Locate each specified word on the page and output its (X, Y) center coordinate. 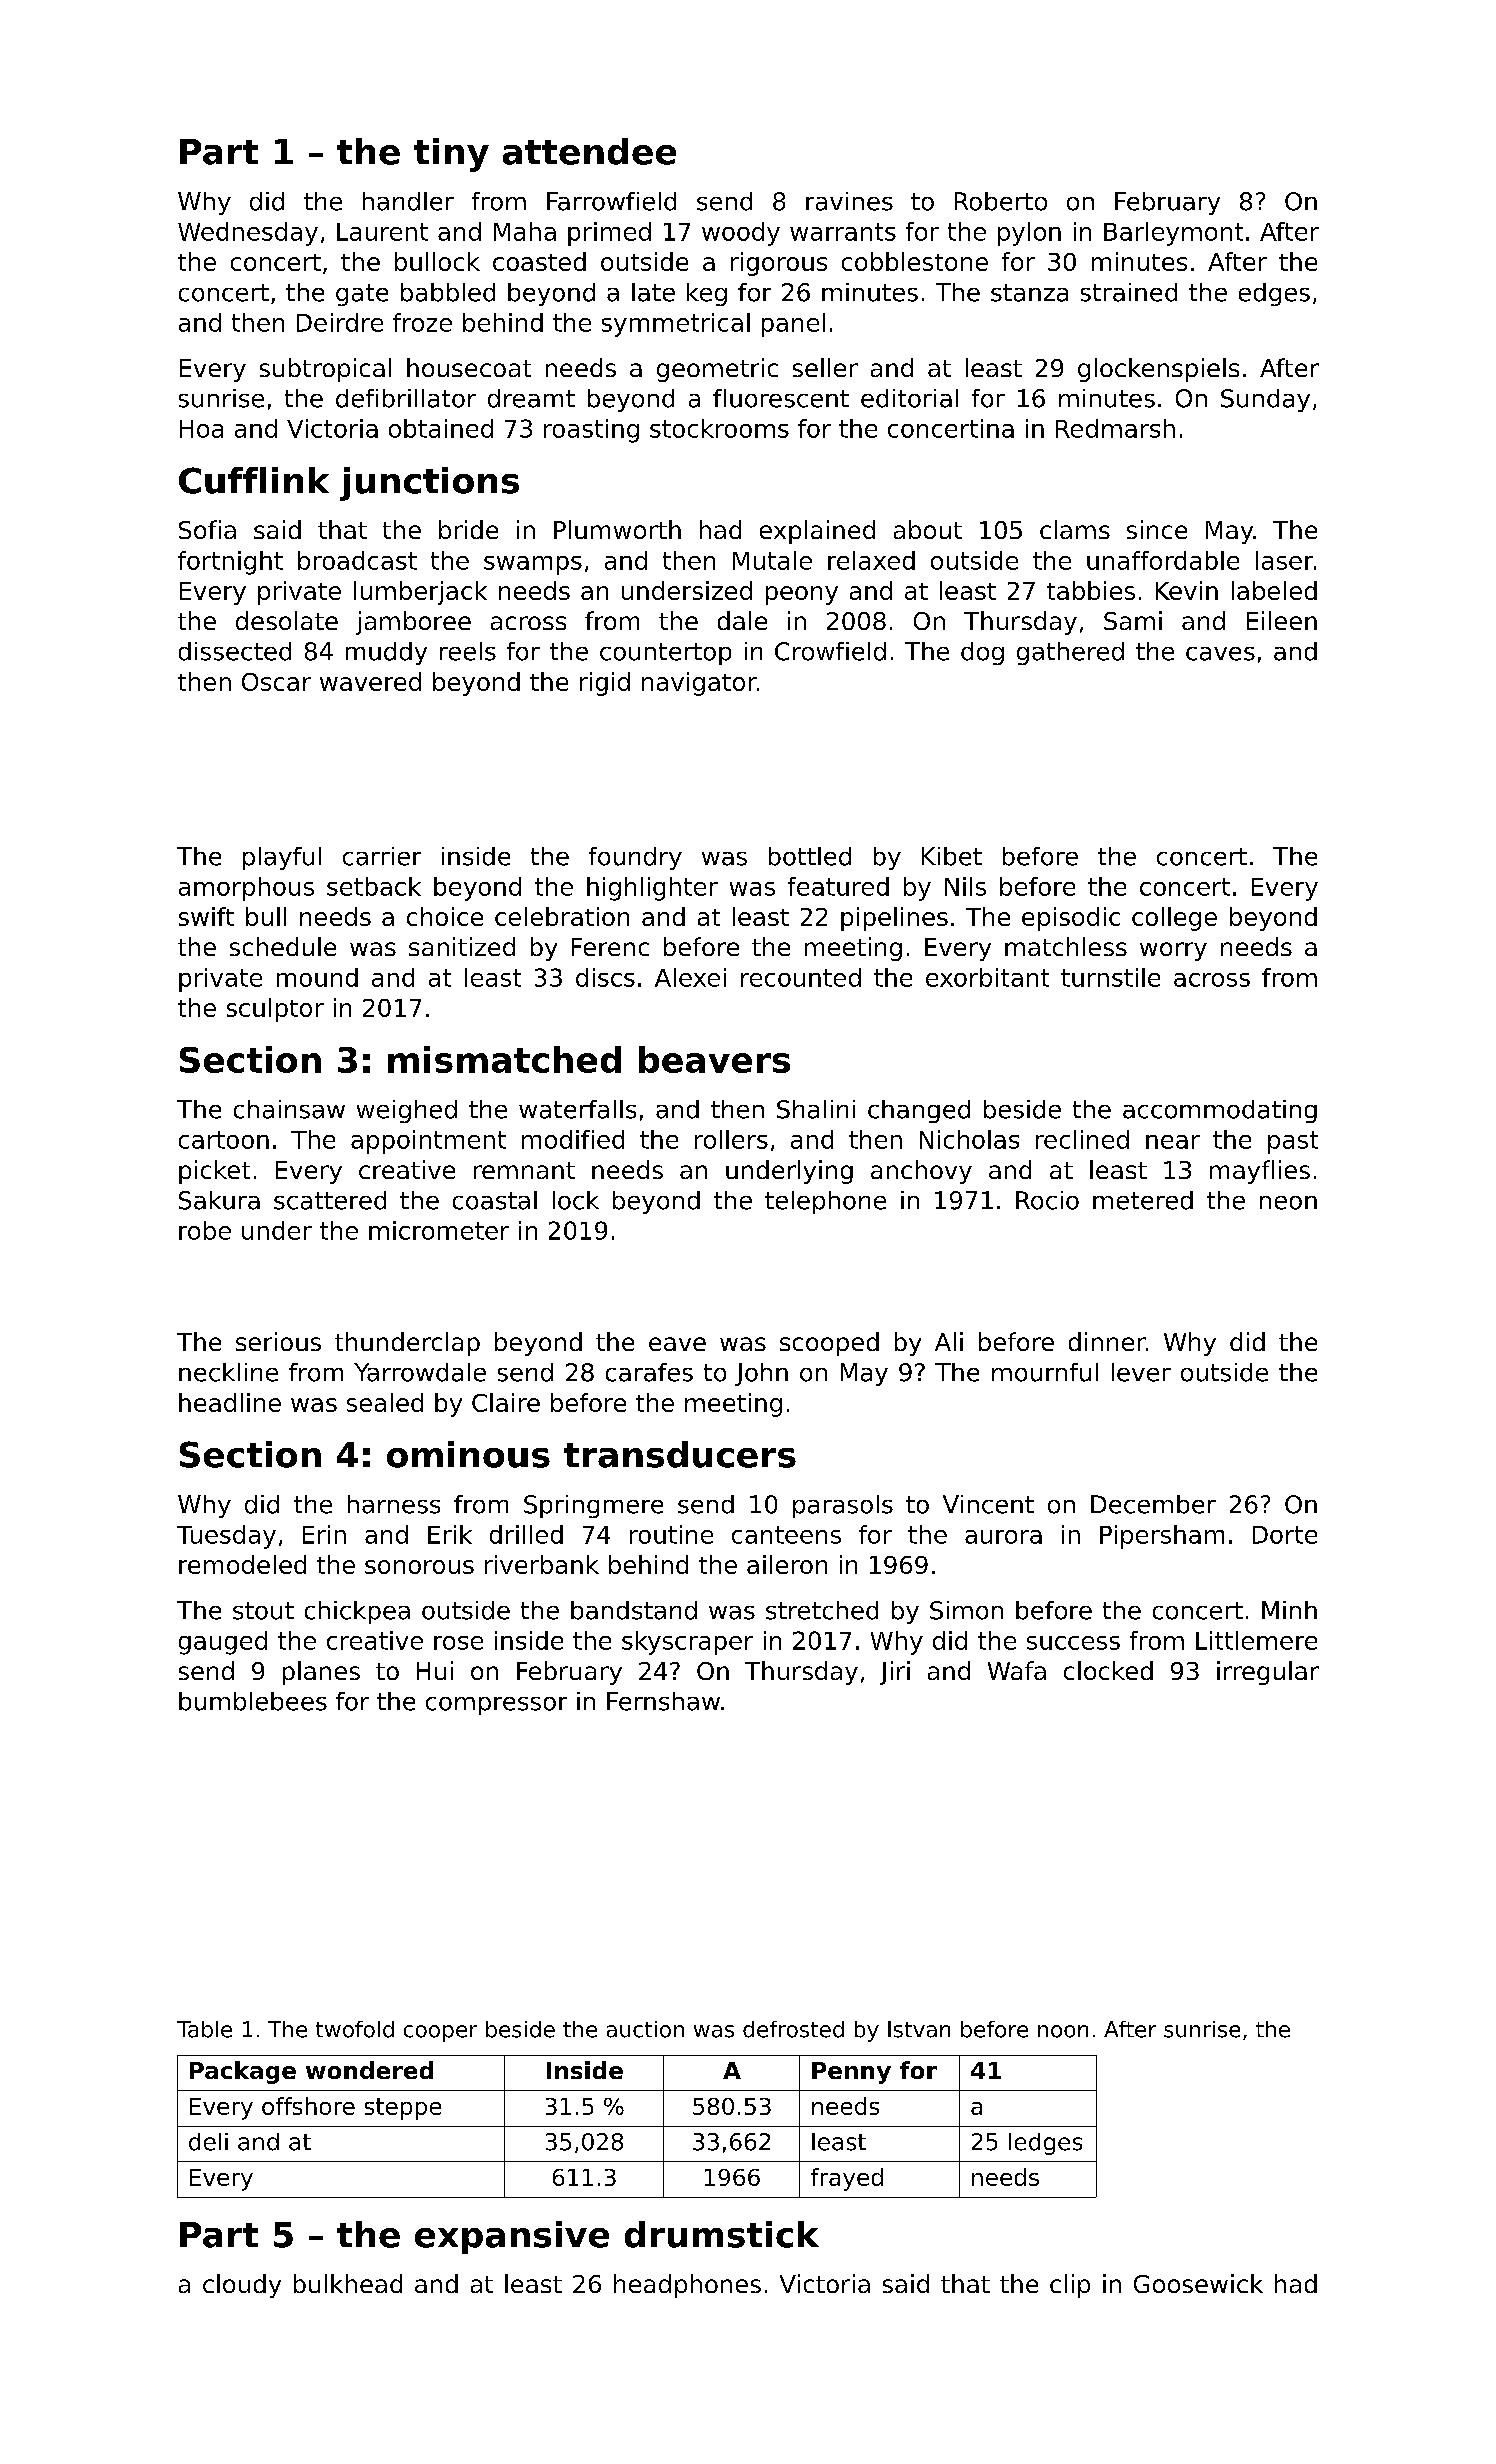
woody (741, 234)
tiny (451, 155)
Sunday (1265, 400)
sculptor (275, 1010)
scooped (829, 1344)
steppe (403, 2109)
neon (1288, 1203)
